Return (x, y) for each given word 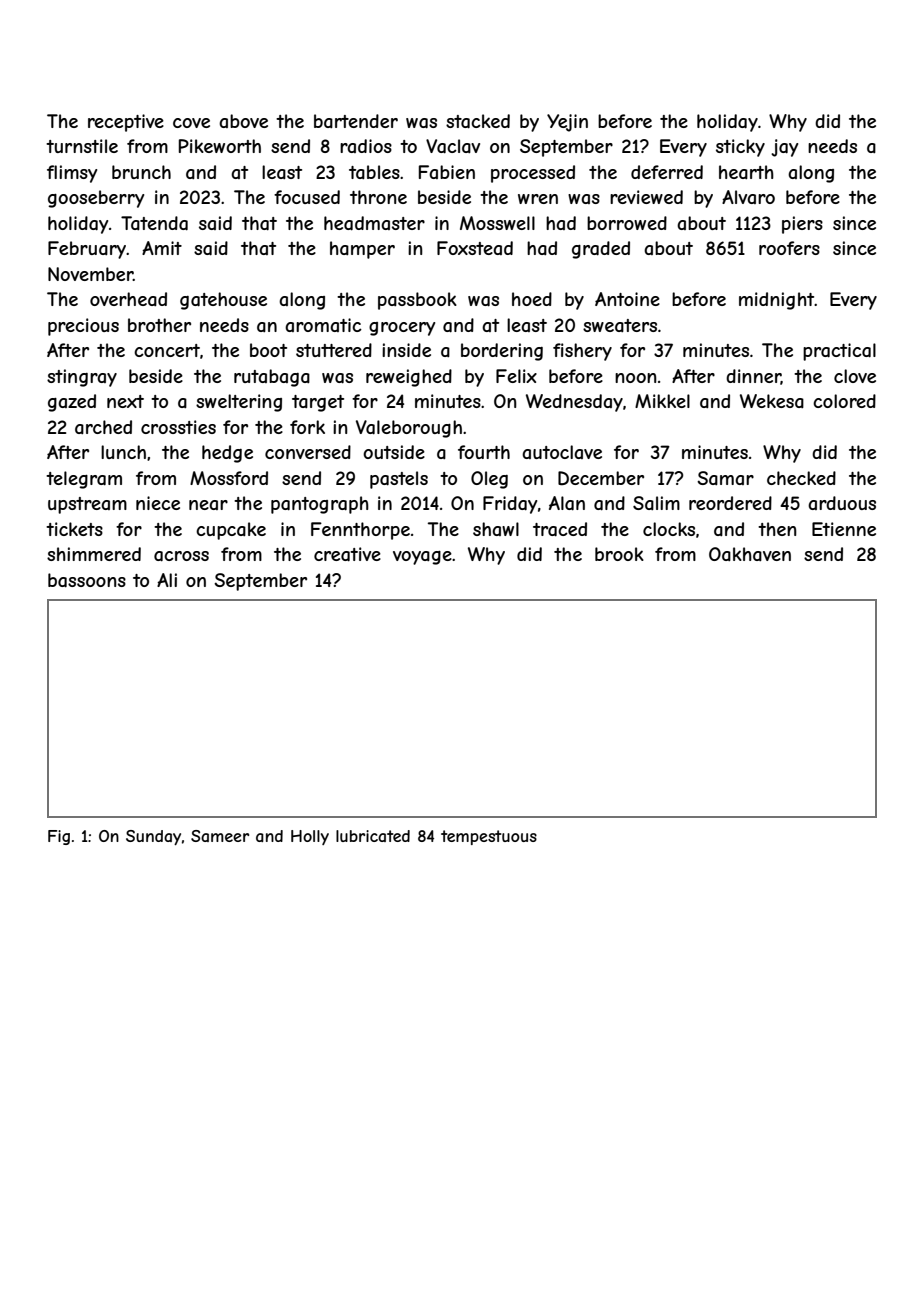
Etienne (844, 529)
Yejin (567, 123)
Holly (310, 837)
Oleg (489, 480)
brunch (141, 172)
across (181, 556)
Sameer (220, 836)
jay (784, 148)
